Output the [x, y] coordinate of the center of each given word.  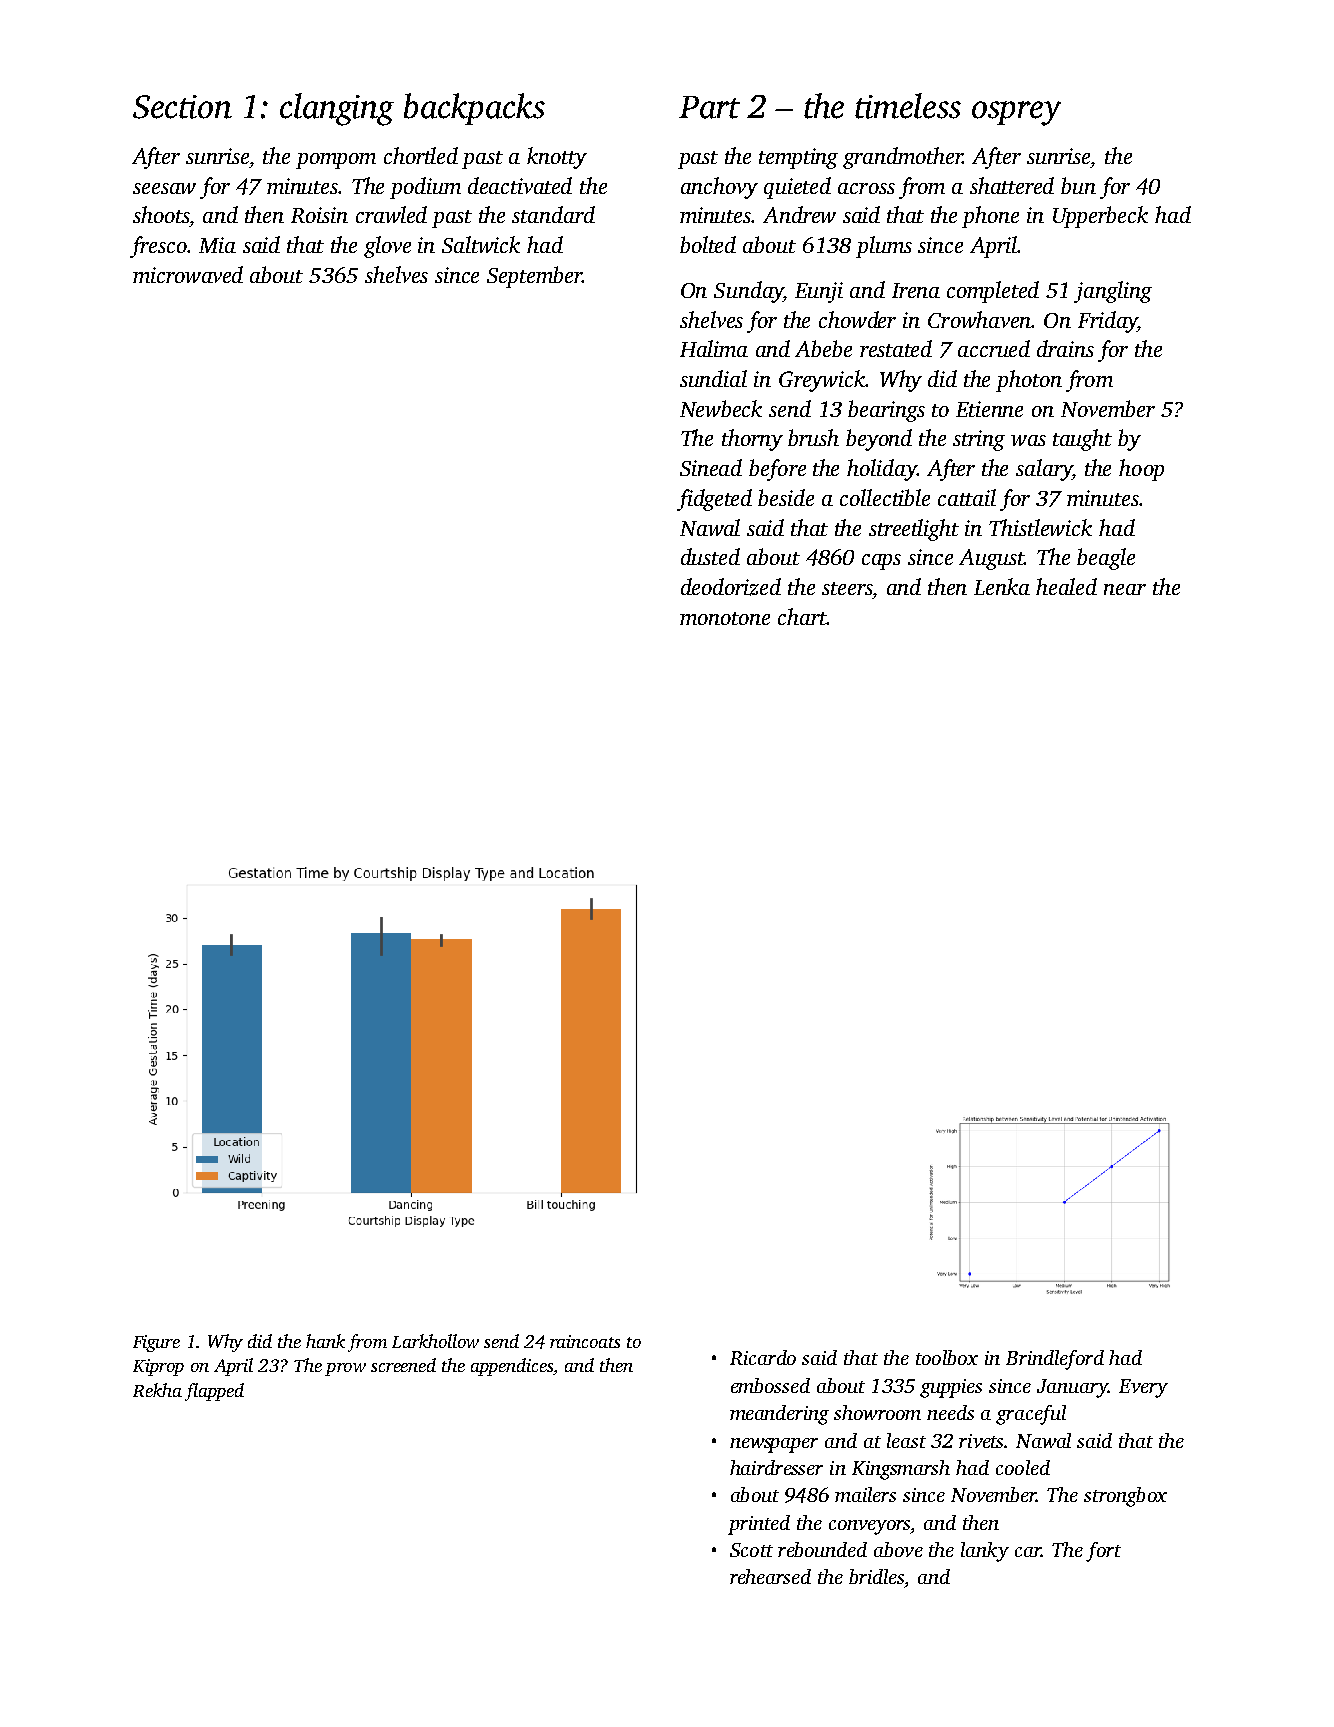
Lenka [1002, 586]
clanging [337, 109]
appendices [512, 1367]
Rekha [157, 1390]
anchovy [719, 188]
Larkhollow [435, 1341]
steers [847, 588]
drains [1065, 348]
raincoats [585, 1341]
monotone [725, 618]
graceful [1031, 1415]
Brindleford [1055, 1360]
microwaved [188, 274]
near [1125, 589]
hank [325, 1341]
